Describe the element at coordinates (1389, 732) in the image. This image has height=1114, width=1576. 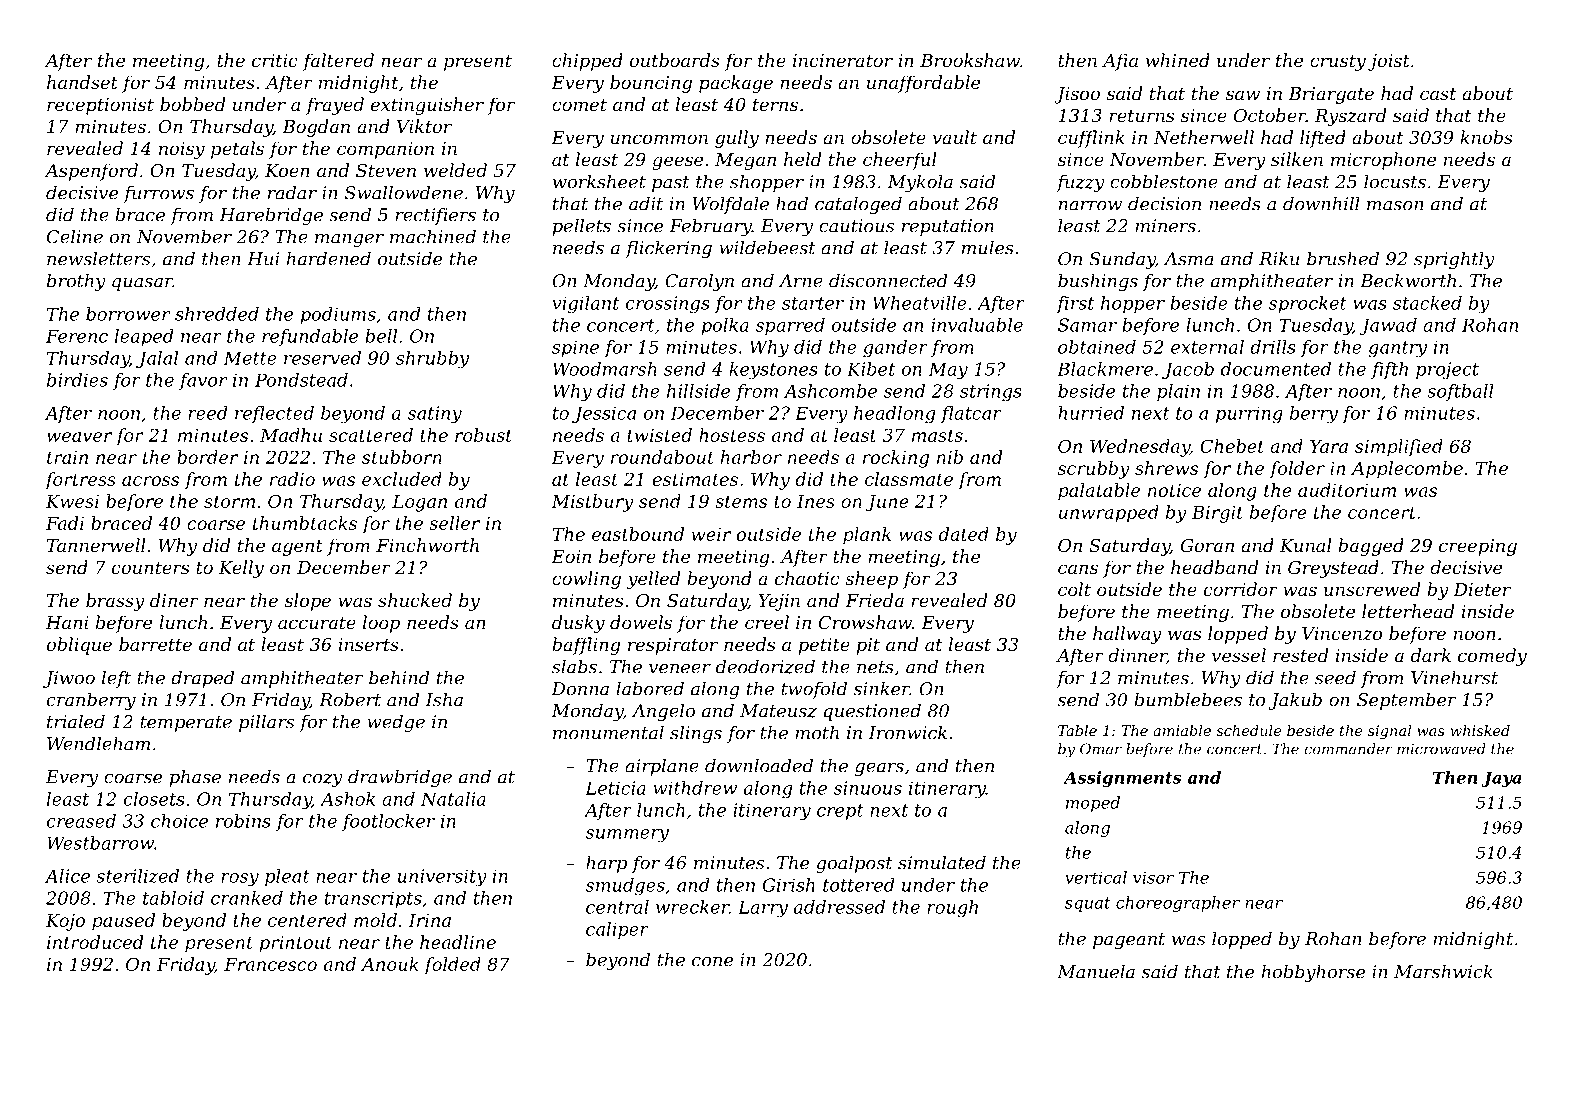
I see `signal` at that location.
